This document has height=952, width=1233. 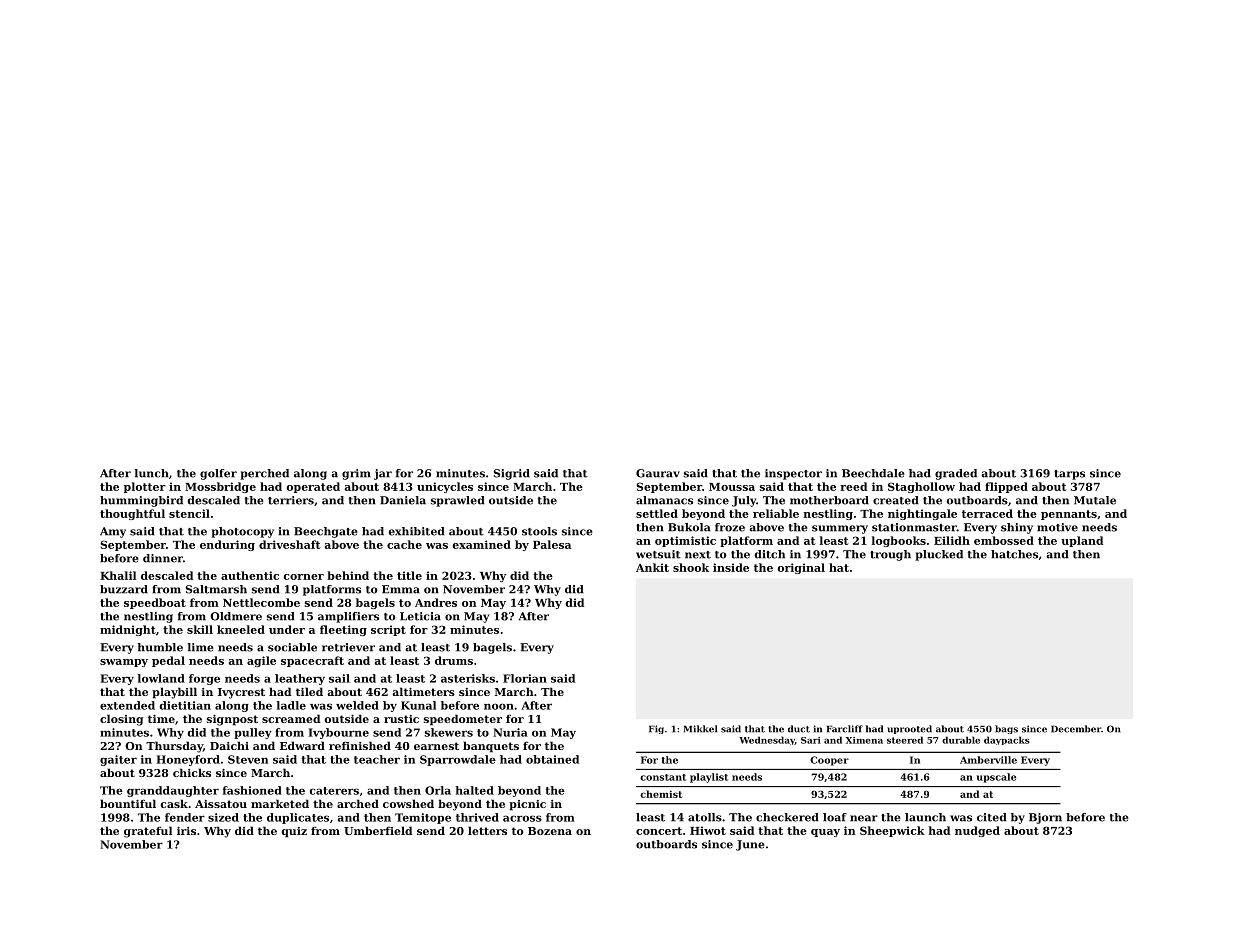 What do you see at coordinates (124, 589) in the document?
I see `buzzard` at bounding box center [124, 589].
